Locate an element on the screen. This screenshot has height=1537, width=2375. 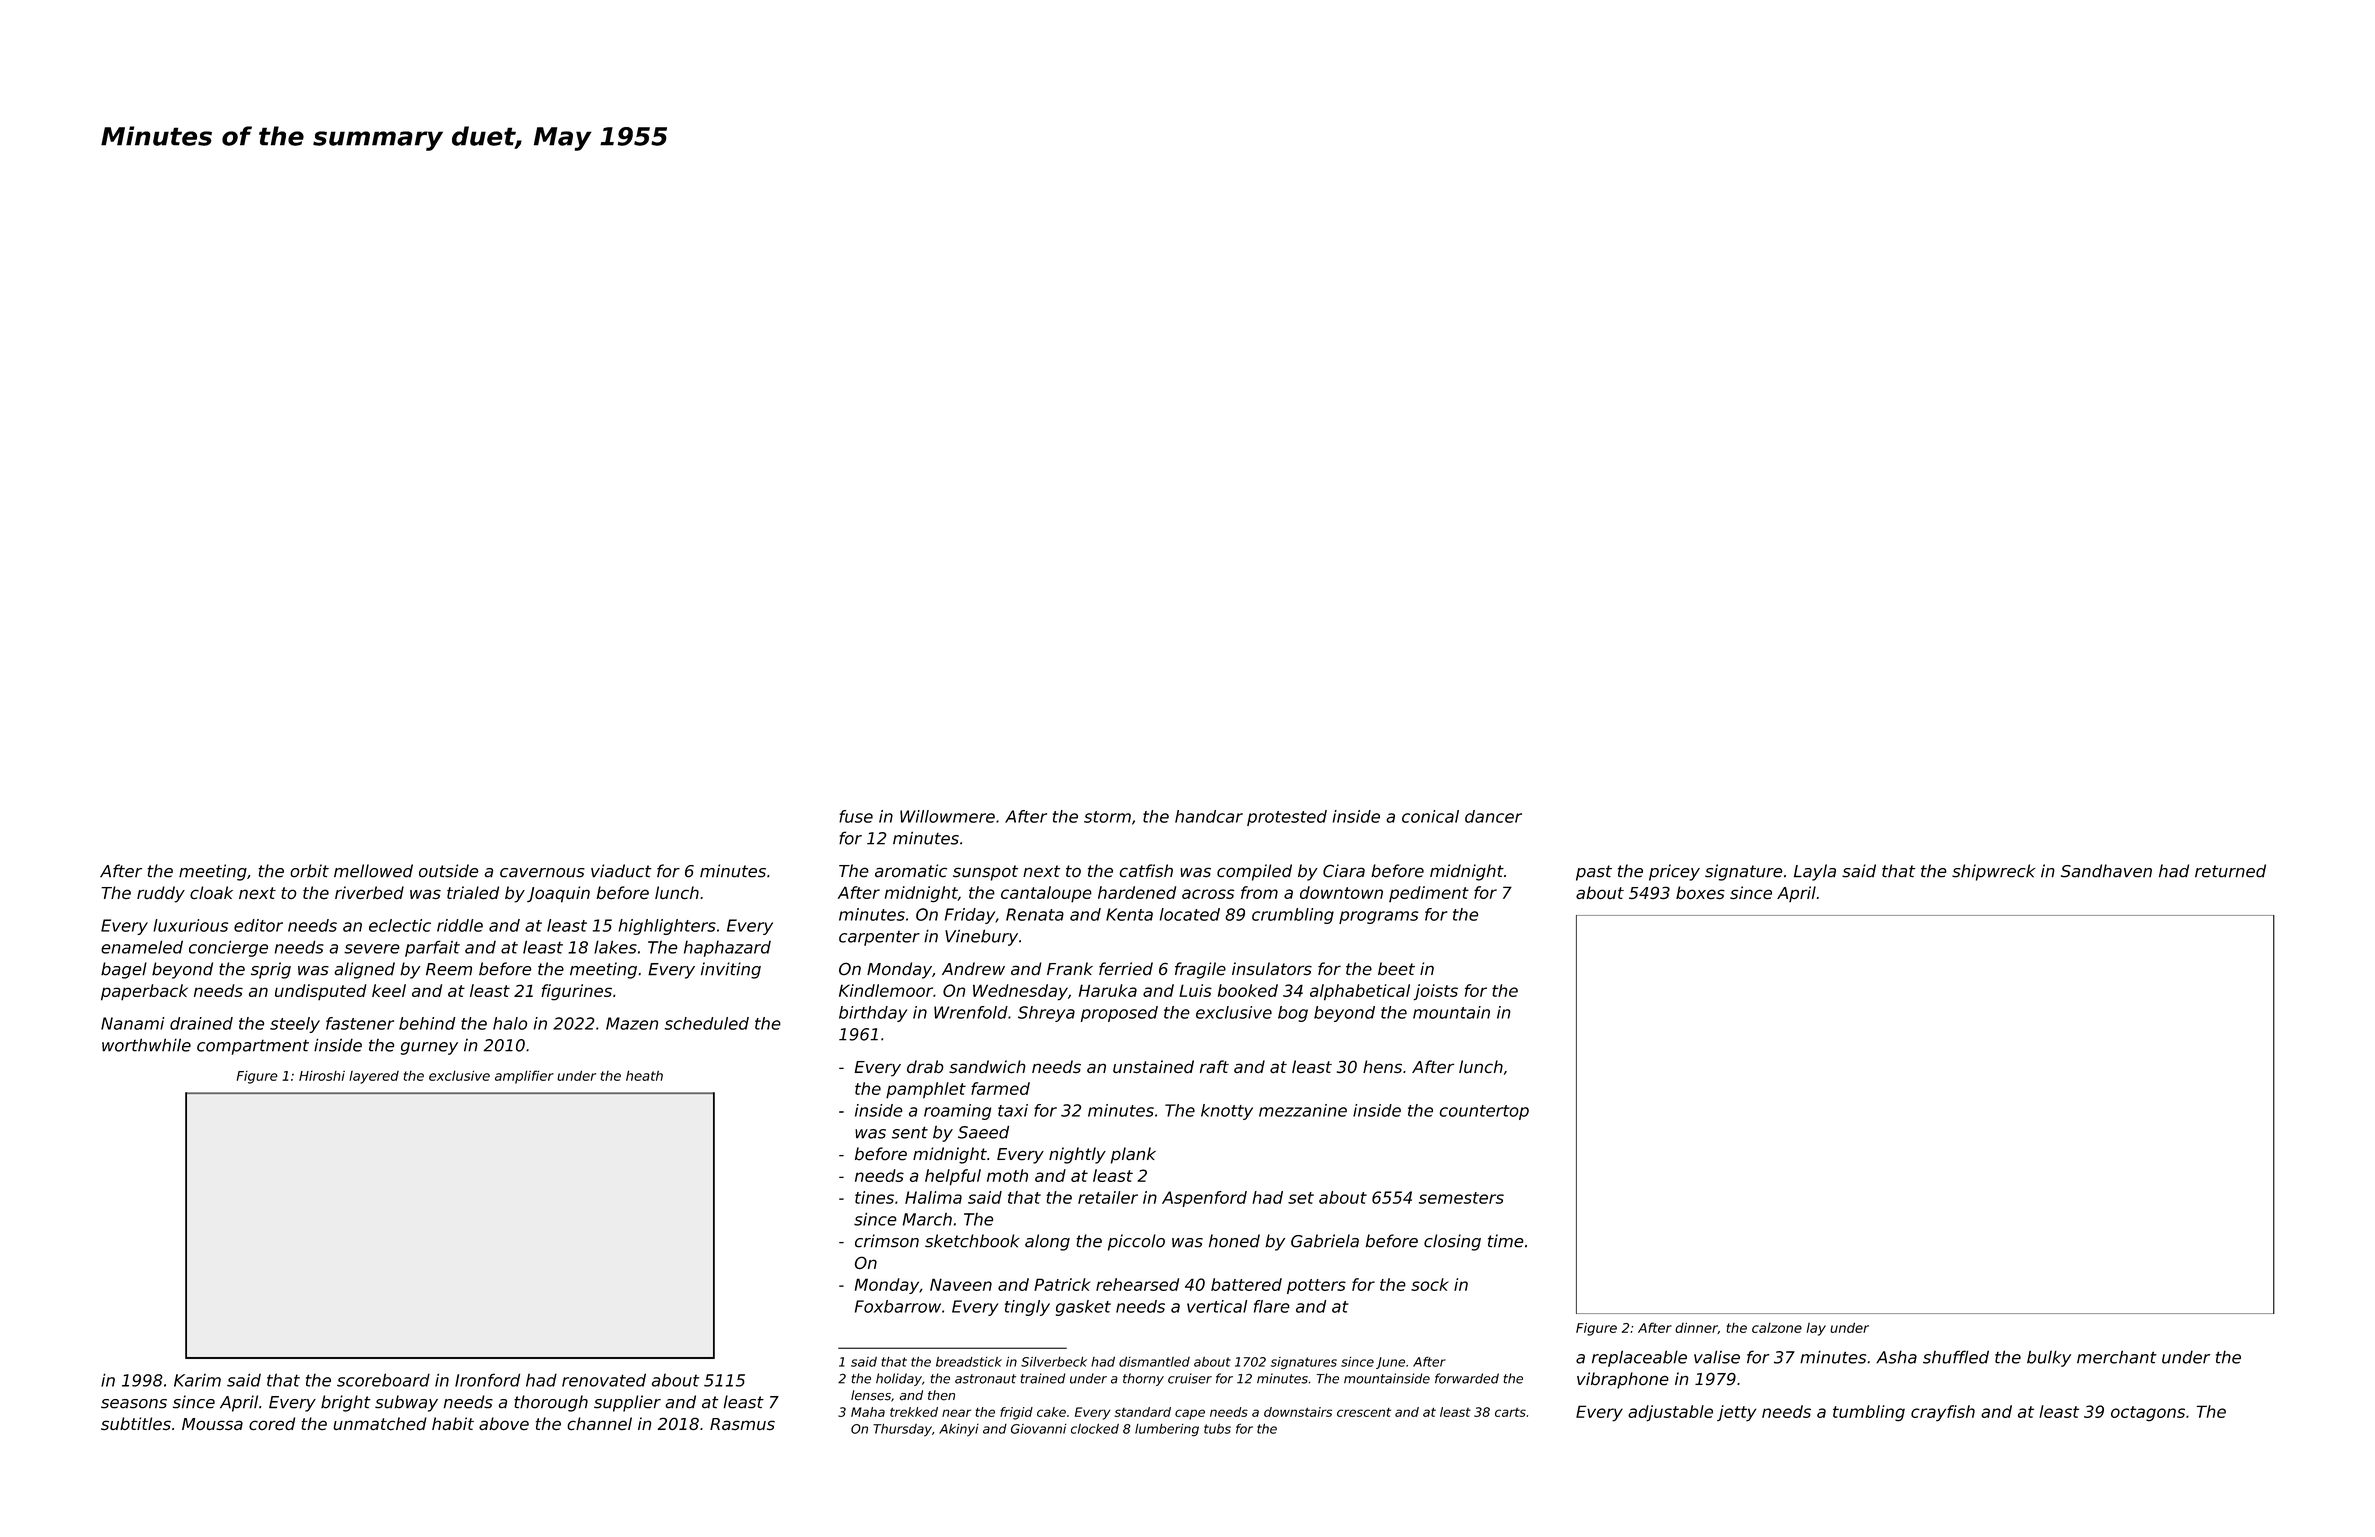
hens is located at coordinates (1382, 1067).
